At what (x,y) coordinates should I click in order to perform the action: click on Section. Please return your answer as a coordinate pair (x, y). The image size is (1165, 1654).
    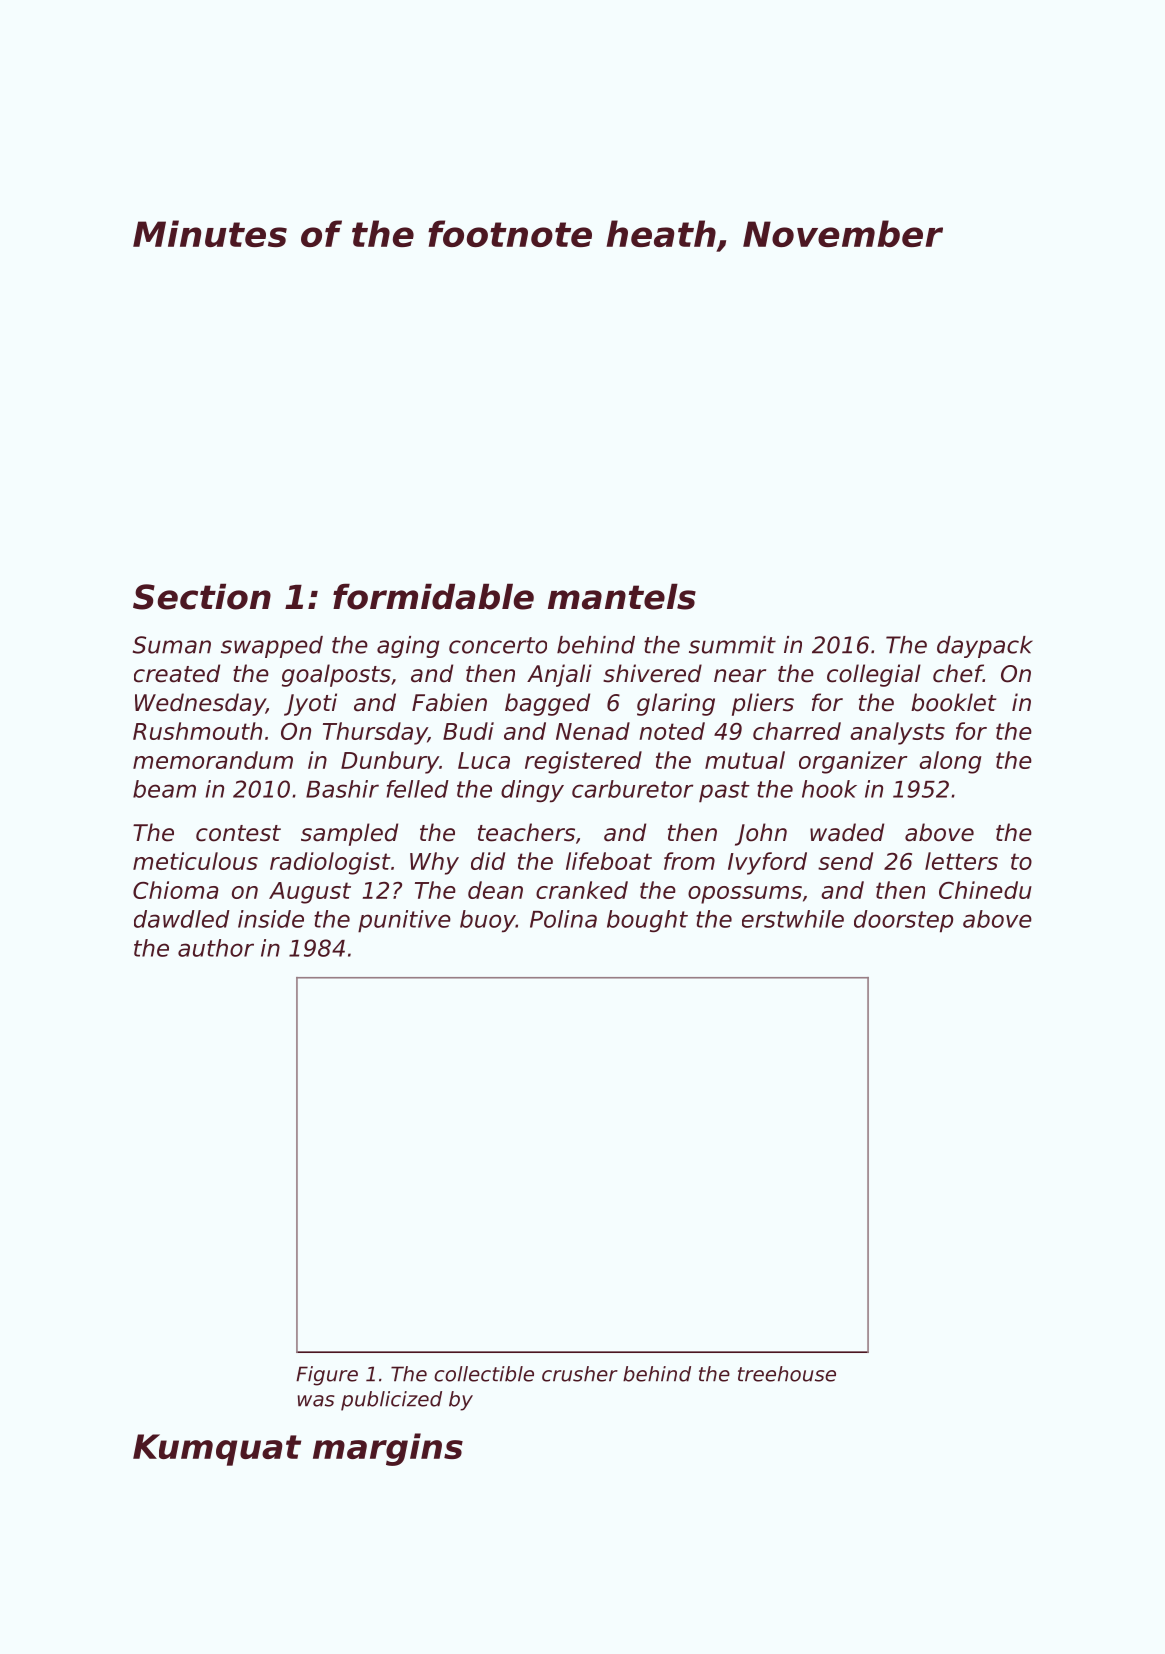
    Looking at the image, I should click on (202, 597).
